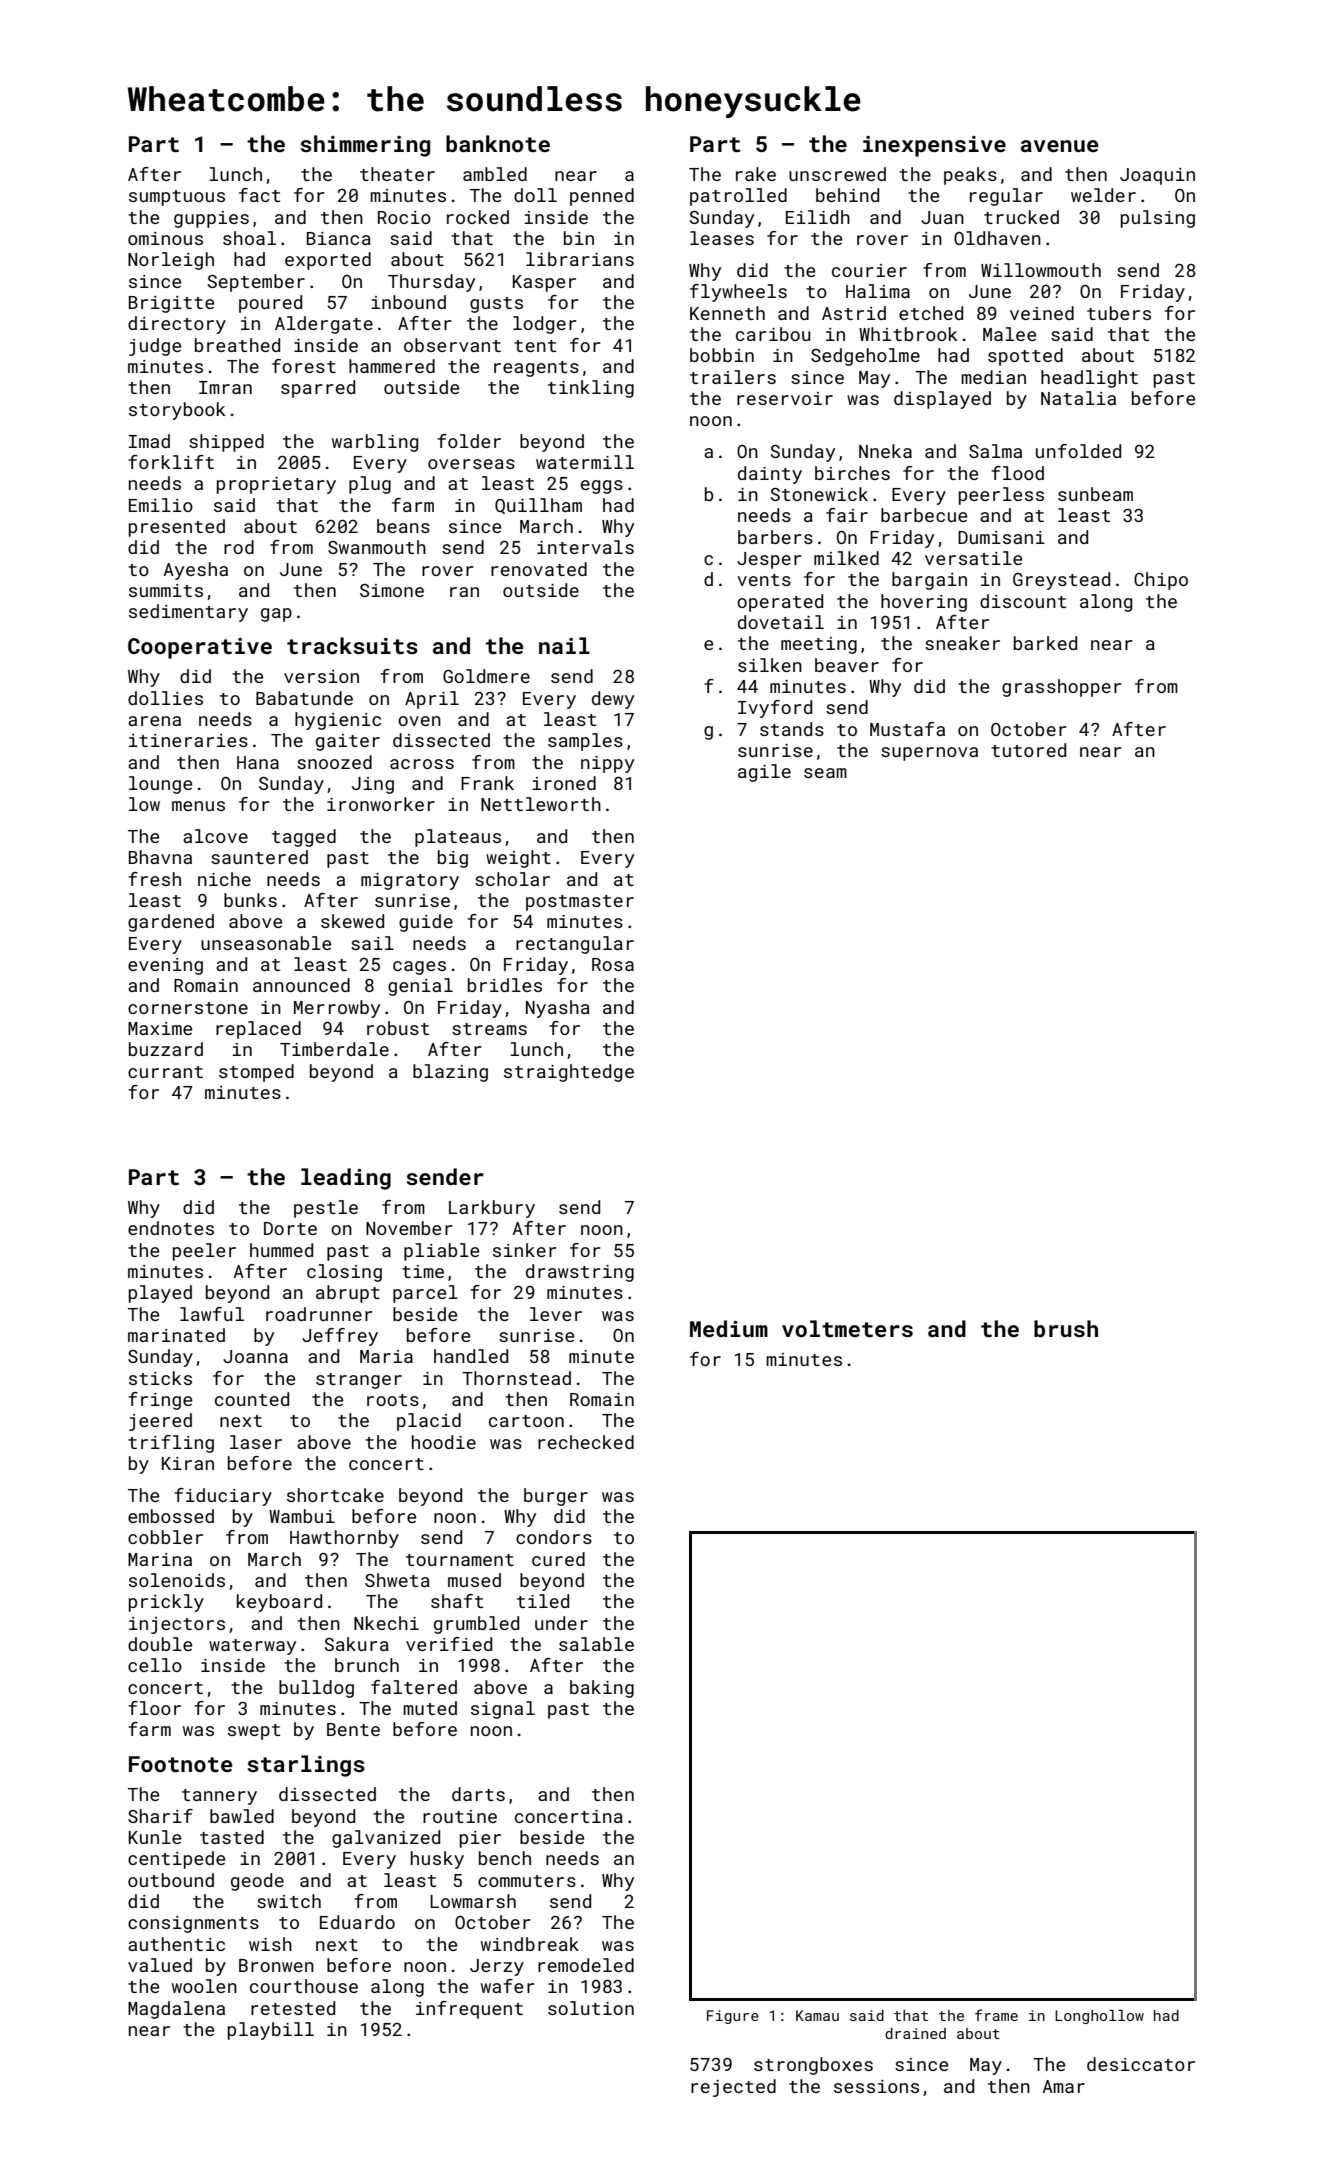  I want to click on seam, so click(825, 773).
